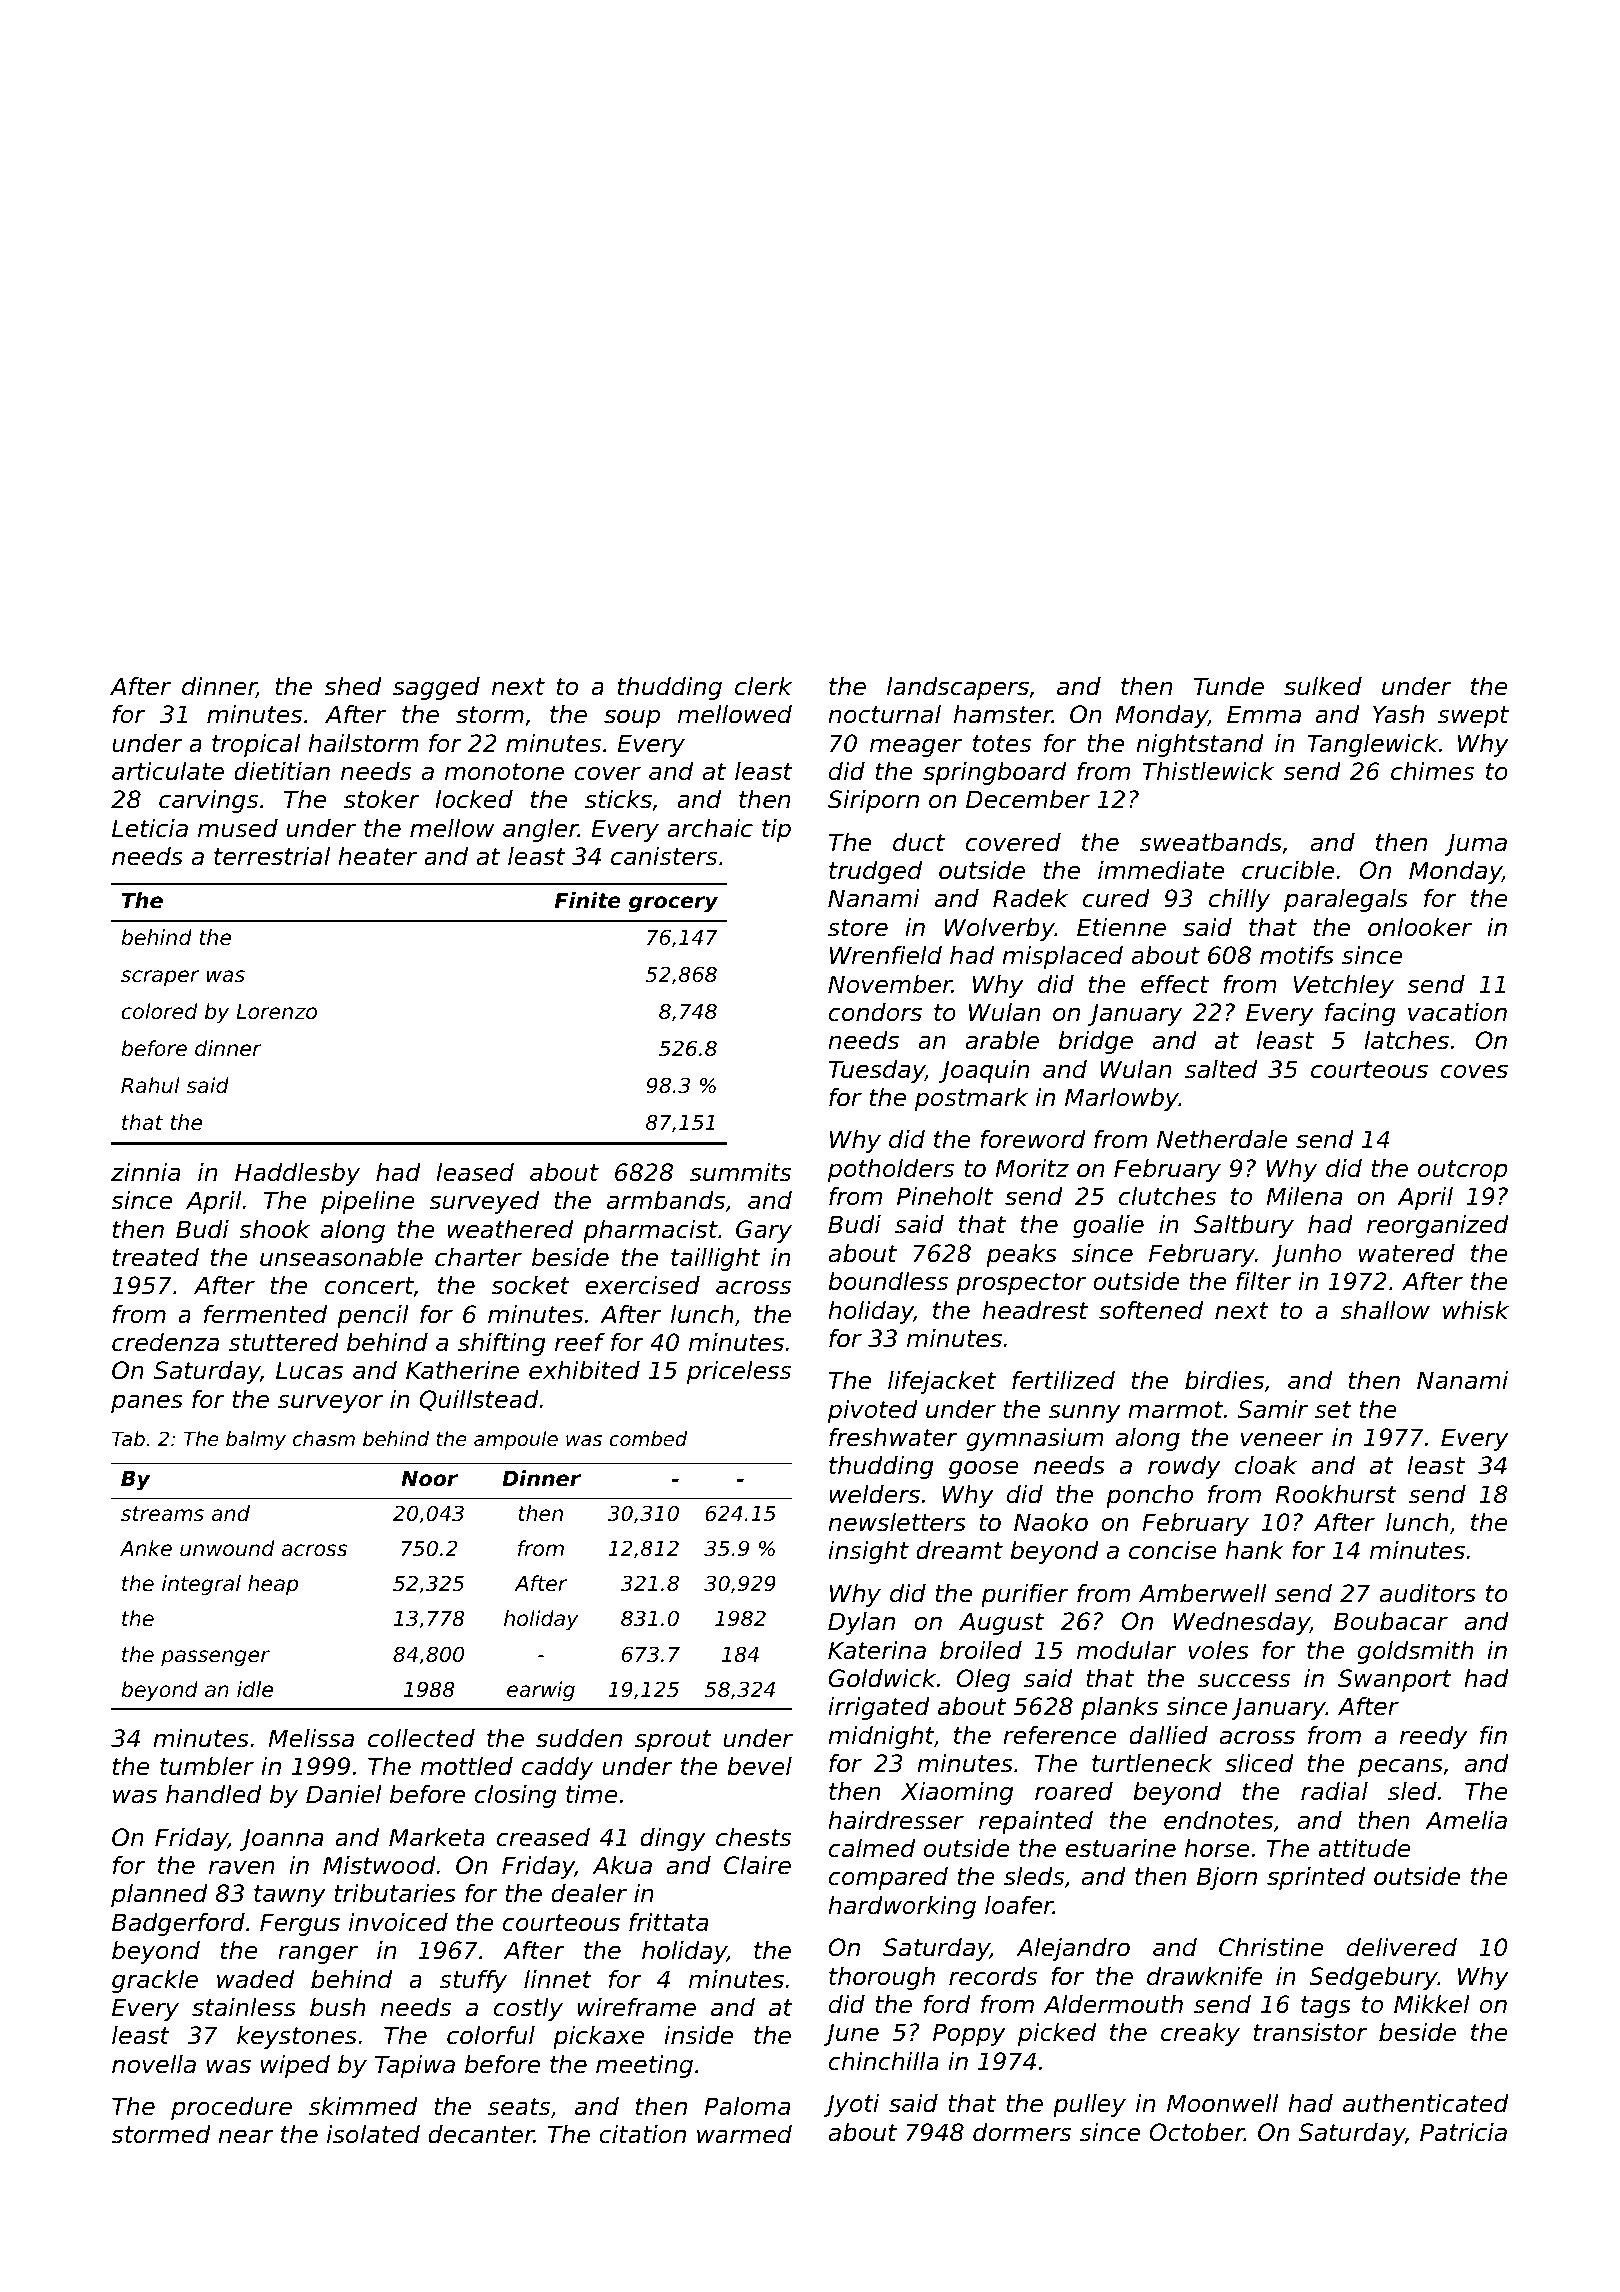 This document has height=2292, width=1620. Describe the element at coordinates (1415, 1652) in the document. I see `goldsmith` at that location.
